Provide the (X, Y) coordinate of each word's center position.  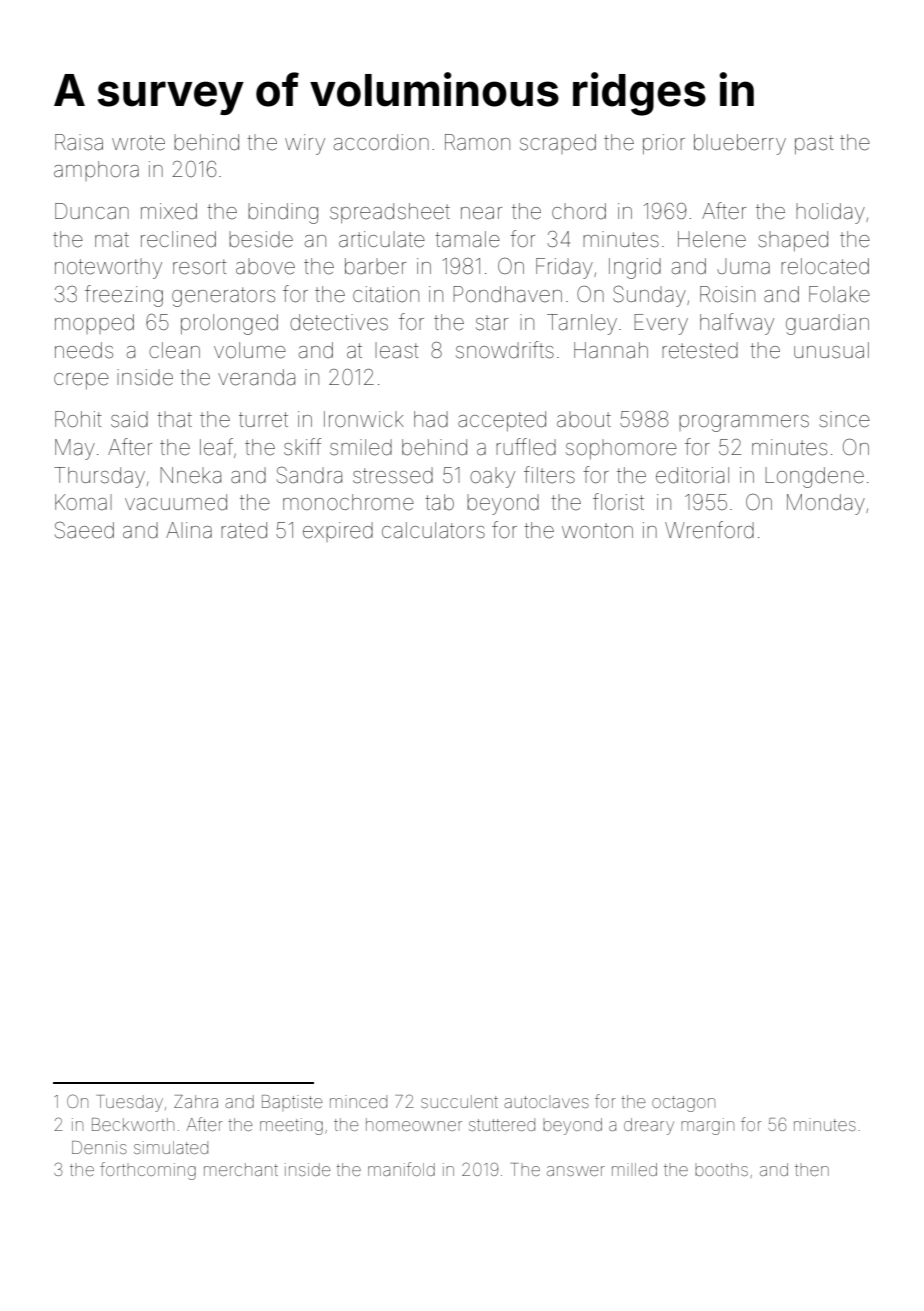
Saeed (84, 530)
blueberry (740, 144)
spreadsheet (390, 213)
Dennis (99, 1147)
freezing (124, 296)
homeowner (414, 1124)
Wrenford (709, 530)
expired (338, 532)
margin (707, 1126)
